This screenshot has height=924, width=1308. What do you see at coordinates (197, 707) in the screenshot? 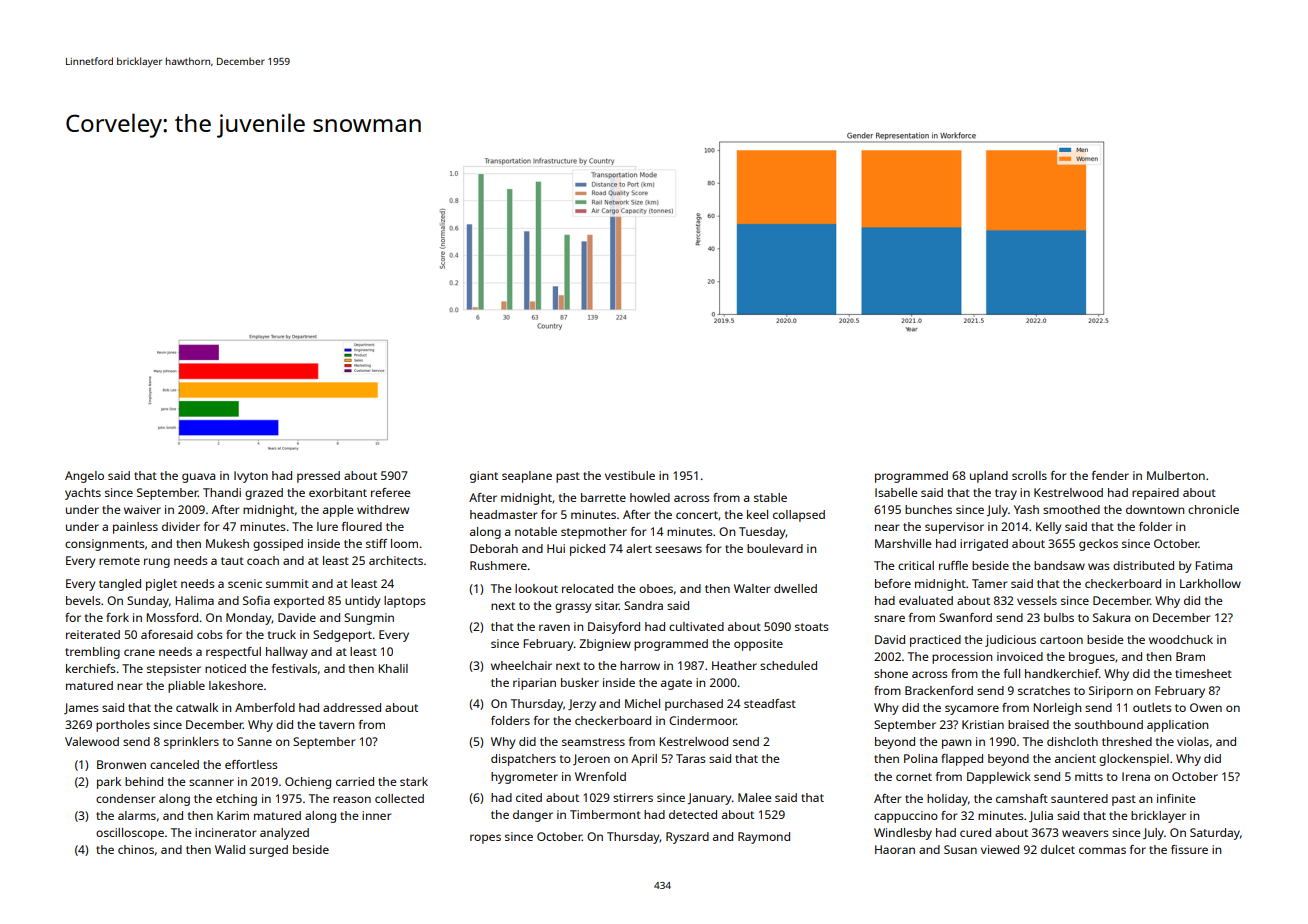
I see `catwalk` at bounding box center [197, 707].
